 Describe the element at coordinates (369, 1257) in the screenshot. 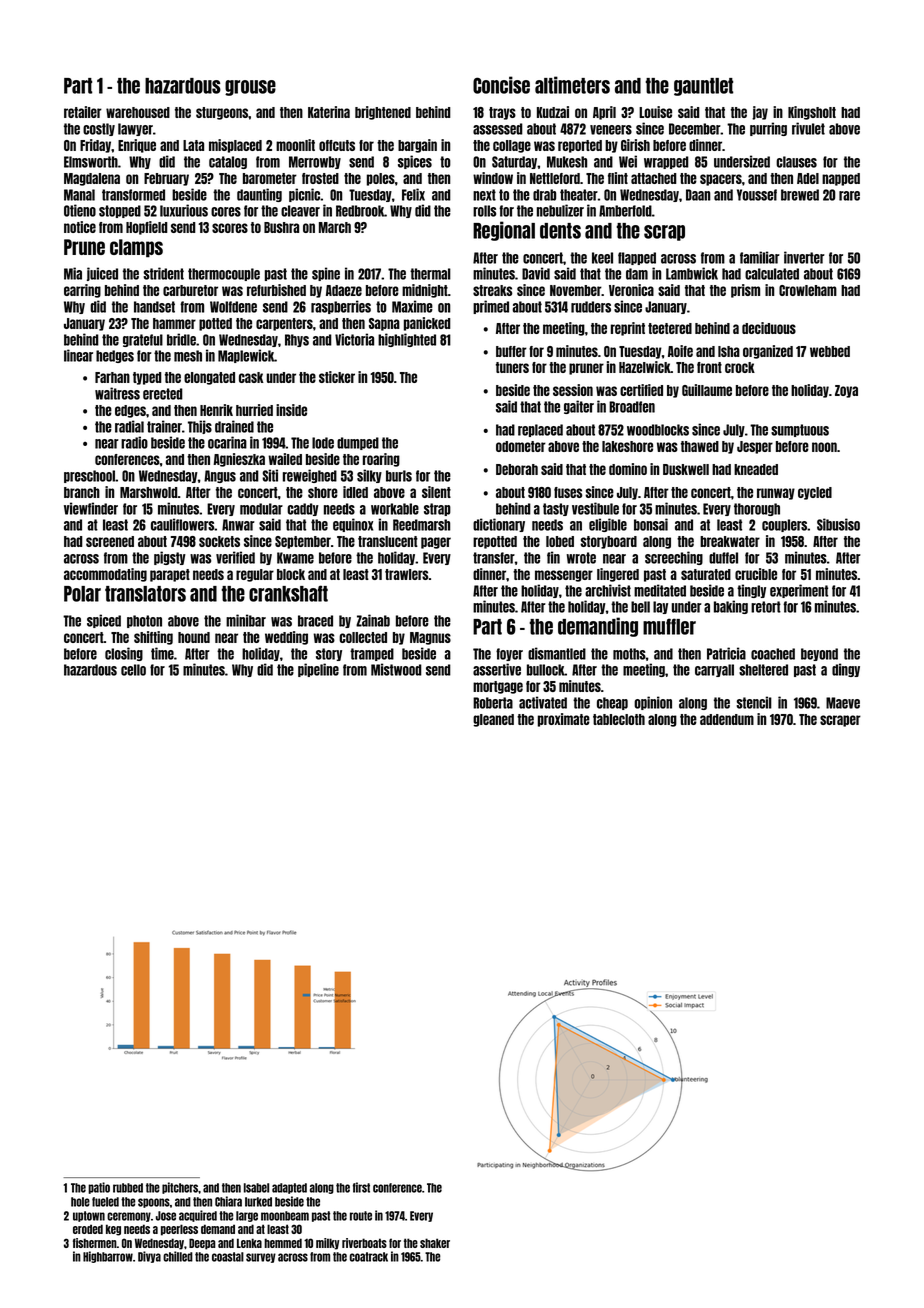

I see `coatrack` at that location.
